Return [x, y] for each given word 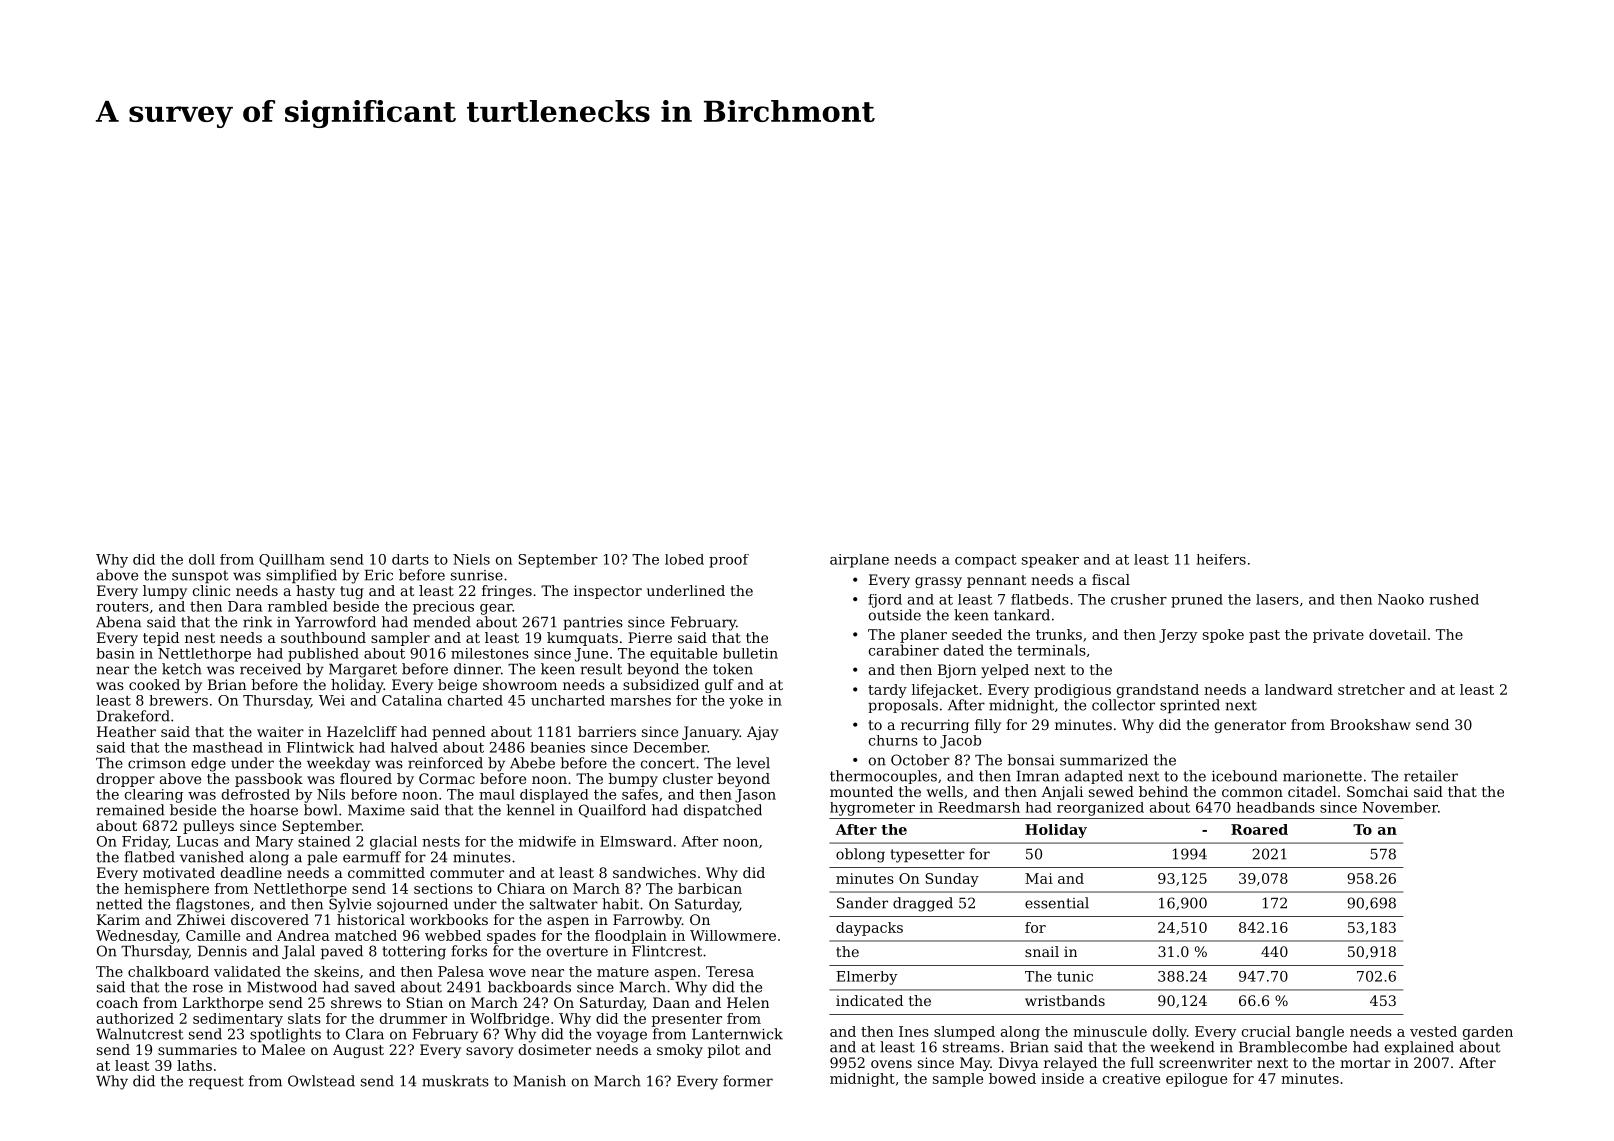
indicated [869, 1000]
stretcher [1371, 689]
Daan [671, 1002]
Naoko [1401, 599]
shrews [356, 1002]
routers [122, 607]
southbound [323, 637]
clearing [154, 796]
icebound [1245, 776]
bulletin [750, 653]
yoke [746, 702]
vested [1433, 1031]
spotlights [285, 1035]
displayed [554, 796]
